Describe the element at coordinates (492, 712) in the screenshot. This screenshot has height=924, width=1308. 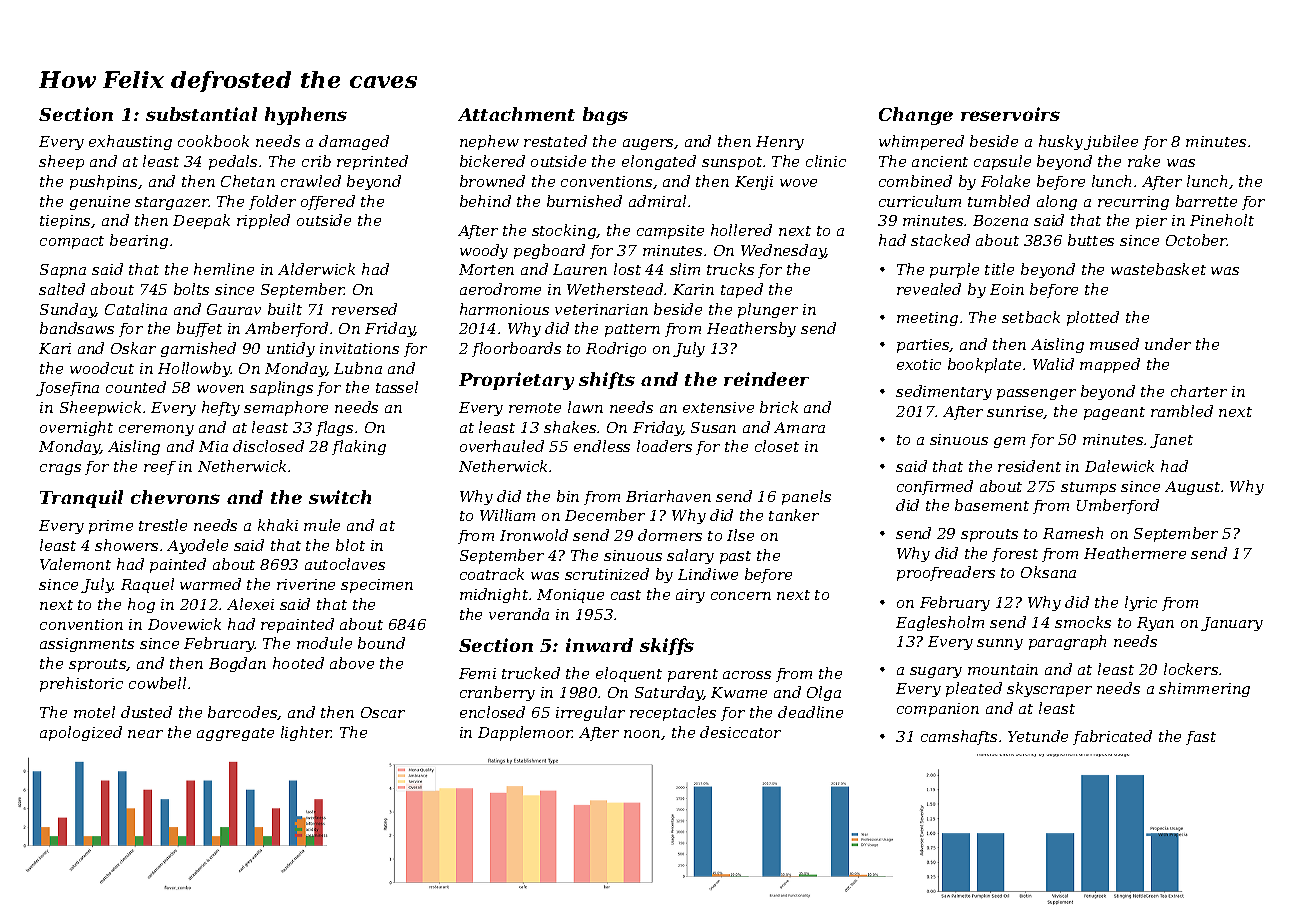
I see `enclosed` at that location.
